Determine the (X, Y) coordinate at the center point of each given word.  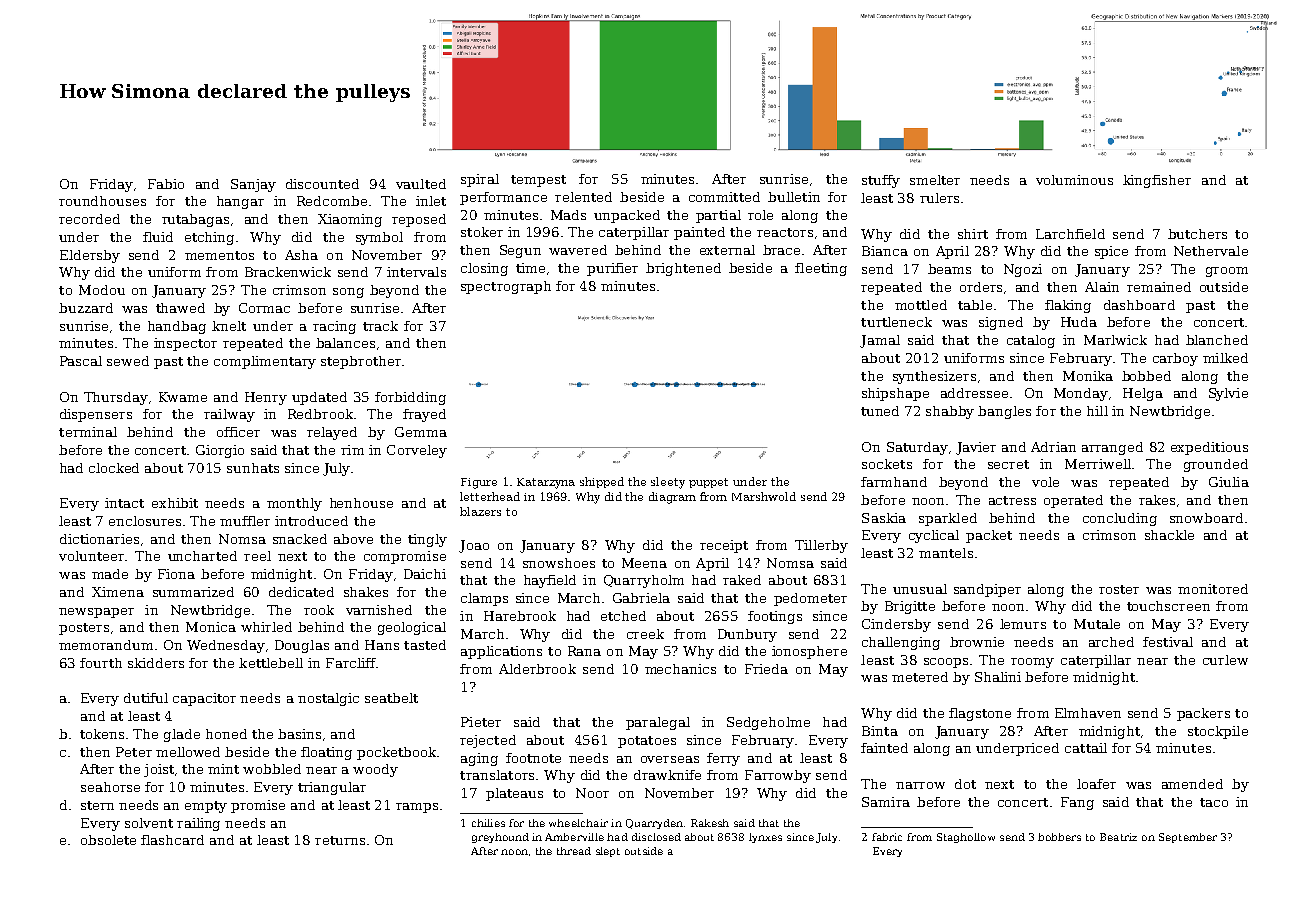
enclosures (145, 521)
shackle (1169, 535)
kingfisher (1157, 181)
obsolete (108, 840)
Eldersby (90, 256)
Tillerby (821, 546)
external (727, 250)
